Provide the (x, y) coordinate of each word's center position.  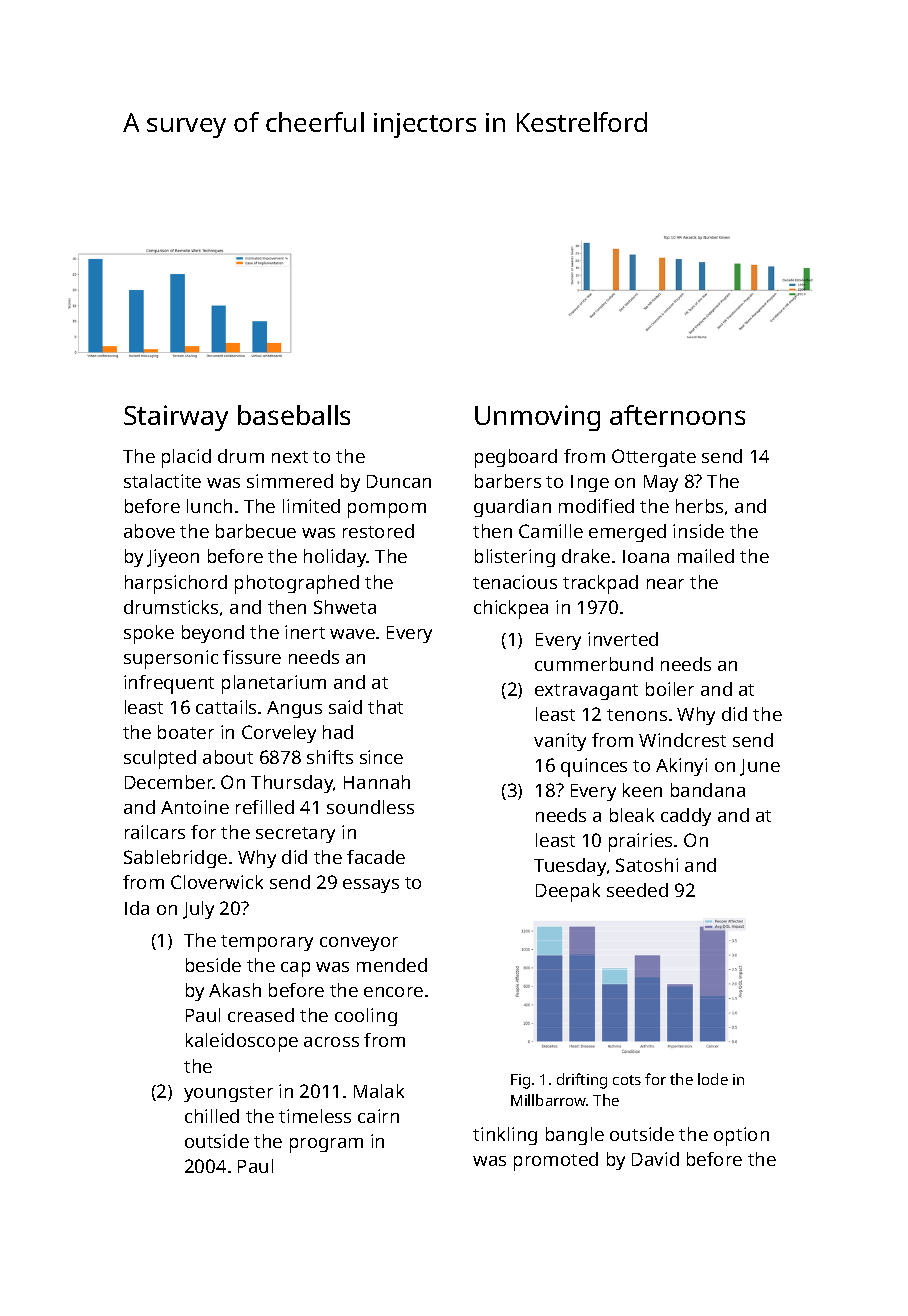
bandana (708, 790)
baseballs (294, 415)
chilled (212, 1116)
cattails (226, 707)
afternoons (677, 415)
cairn (378, 1116)
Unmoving (537, 418)
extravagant (586, 692)
